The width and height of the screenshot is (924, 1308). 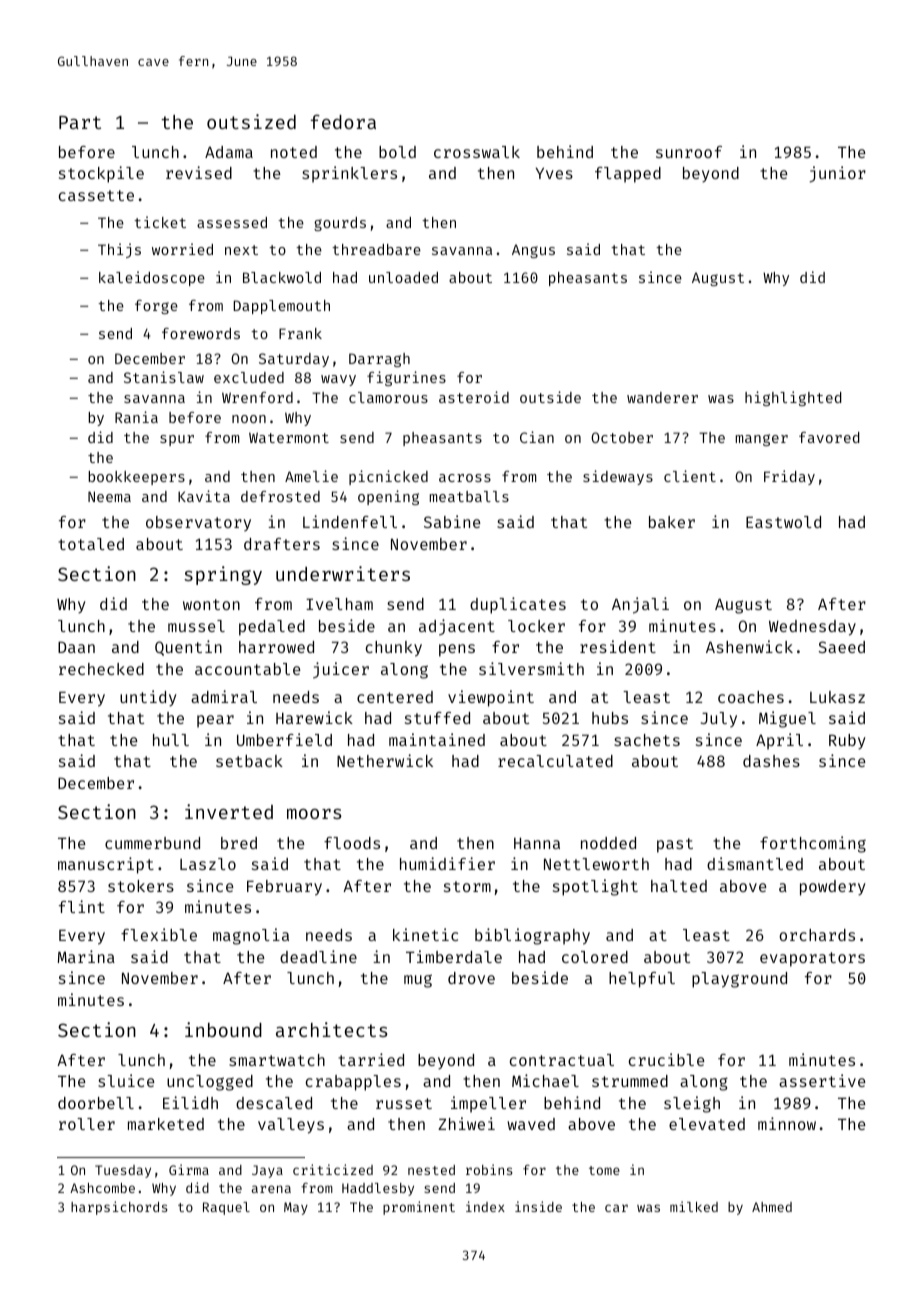 What do you see at coordinates (477, 152) in the screenshot?
I see `crosswalk` at bounding box center [477, 152].
